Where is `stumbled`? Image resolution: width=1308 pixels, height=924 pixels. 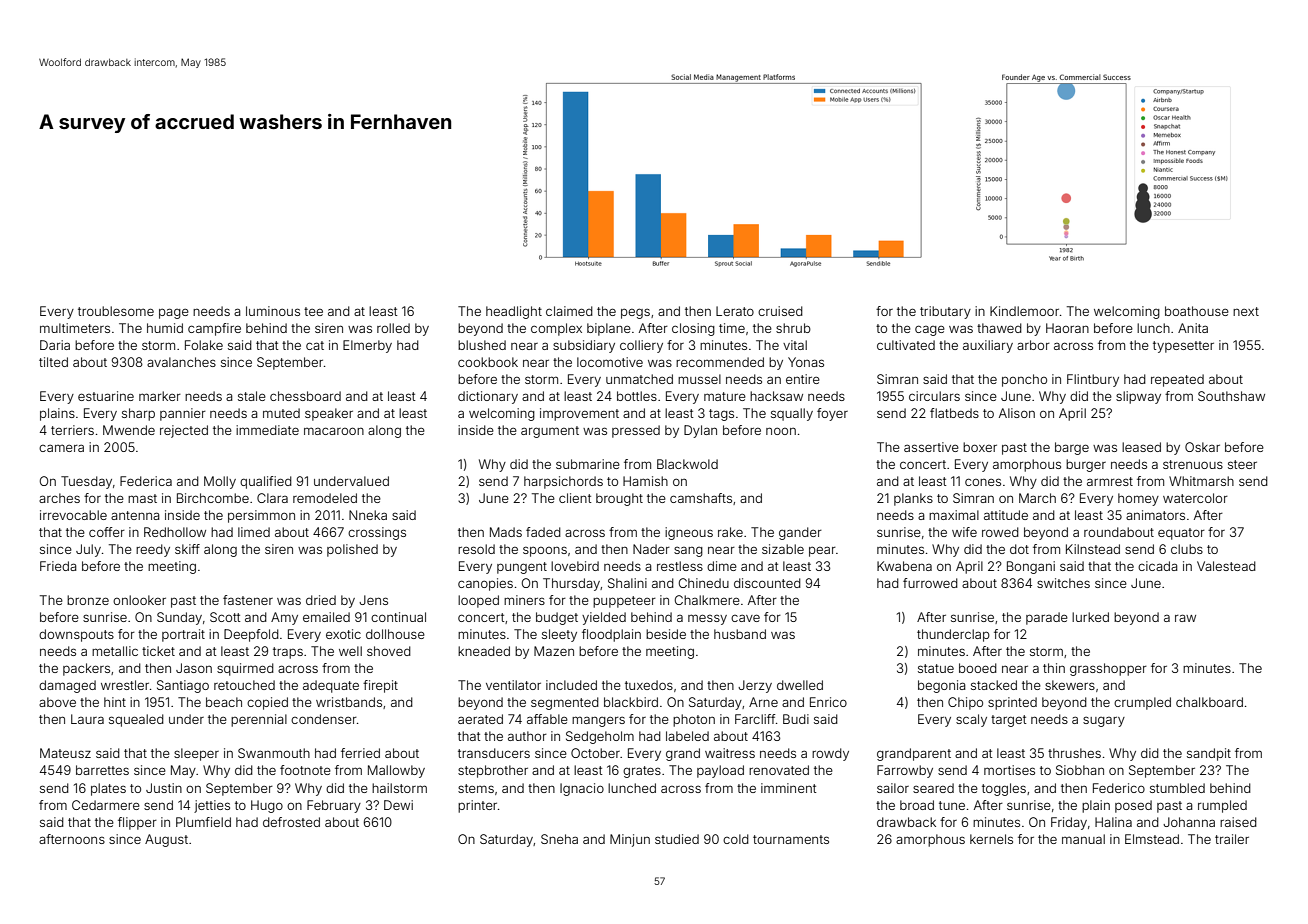
stumbled is located at coordinates (1177, 788).
